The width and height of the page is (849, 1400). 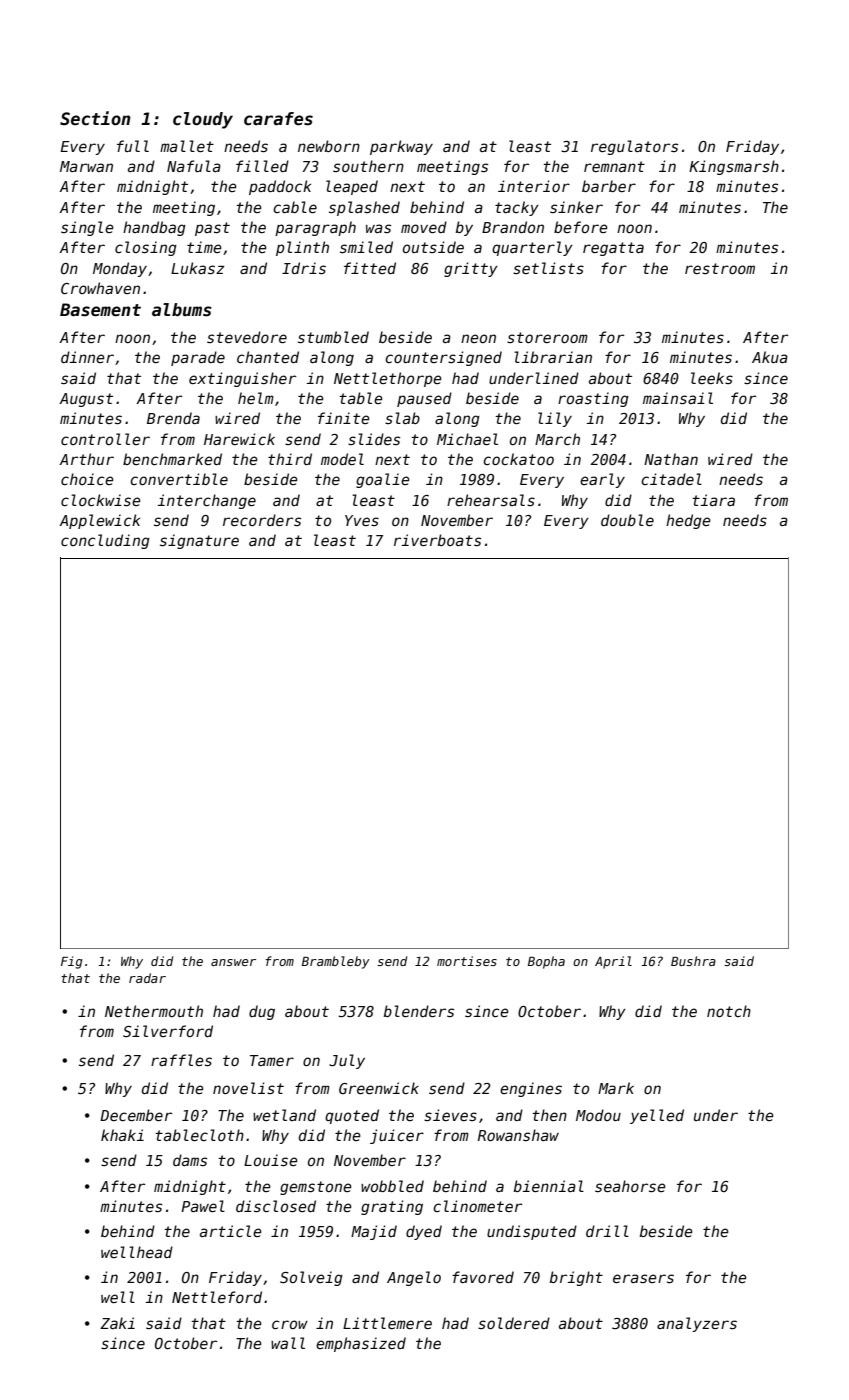 What do you see at coordinates (450, 1115) in the page?
I see `sieves` at bounding box center [450, 1115].
